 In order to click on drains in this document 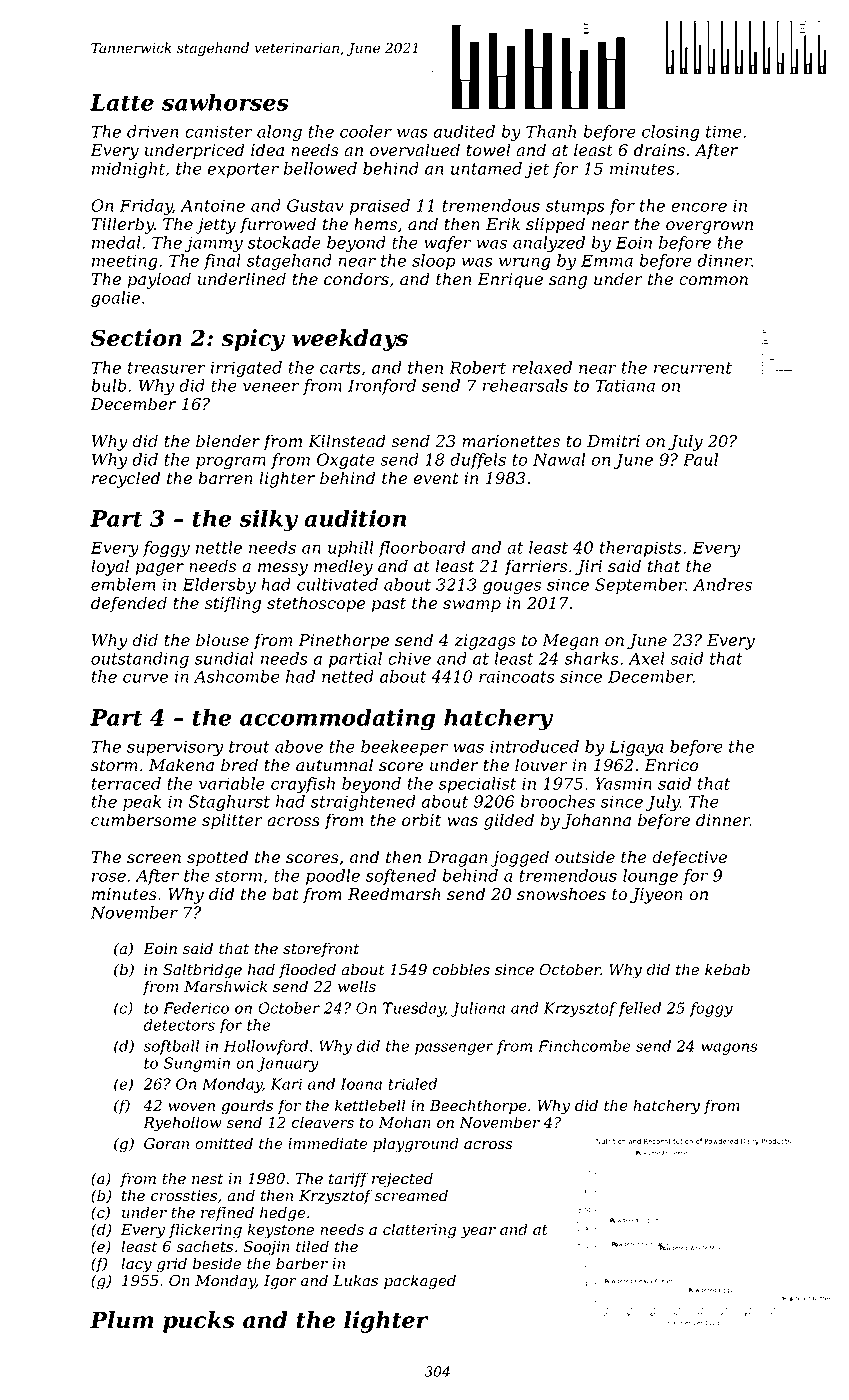, I will do `click(659, 150)`.
